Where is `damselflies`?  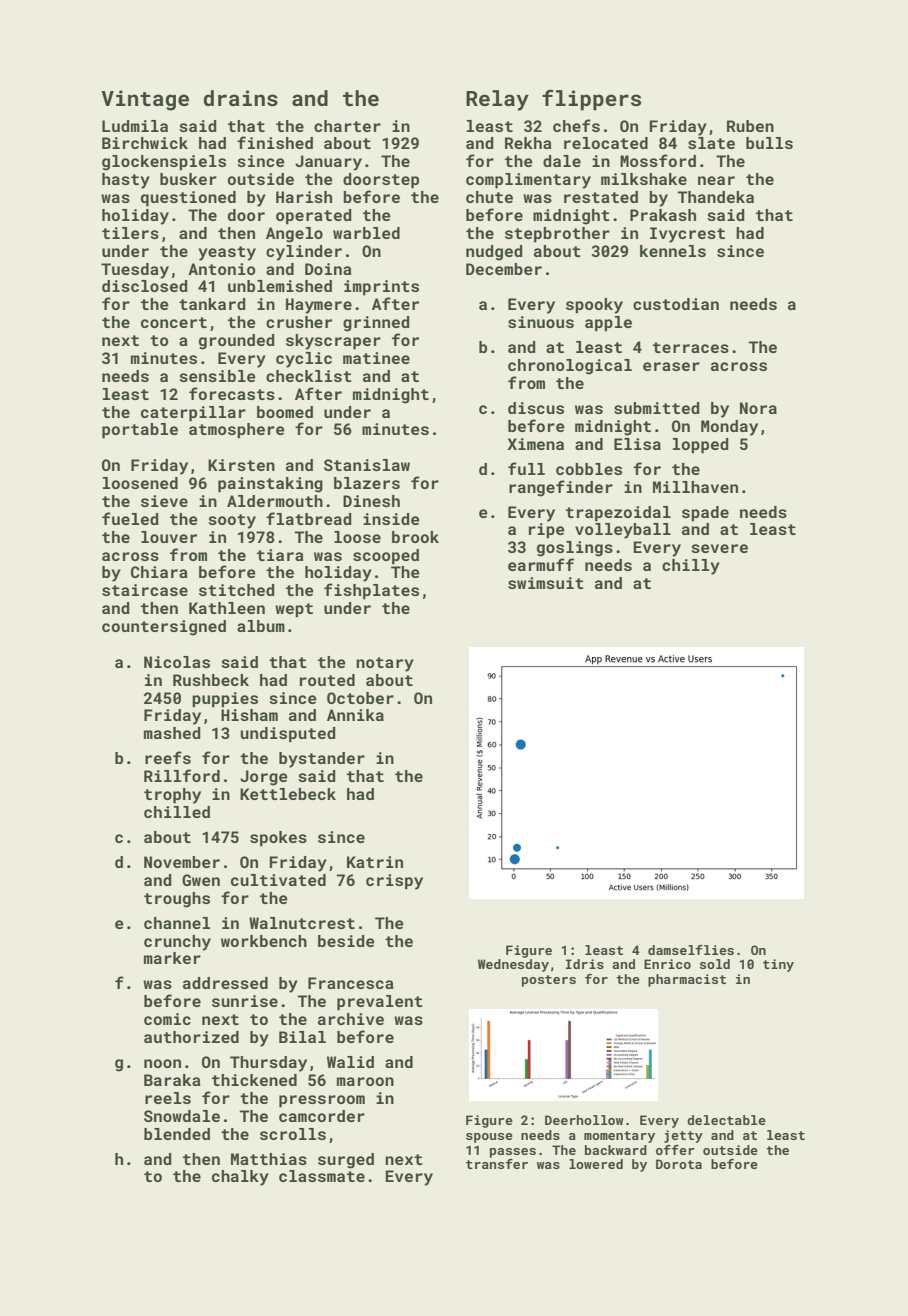 damselflies is located at coordinates (691, 950).
